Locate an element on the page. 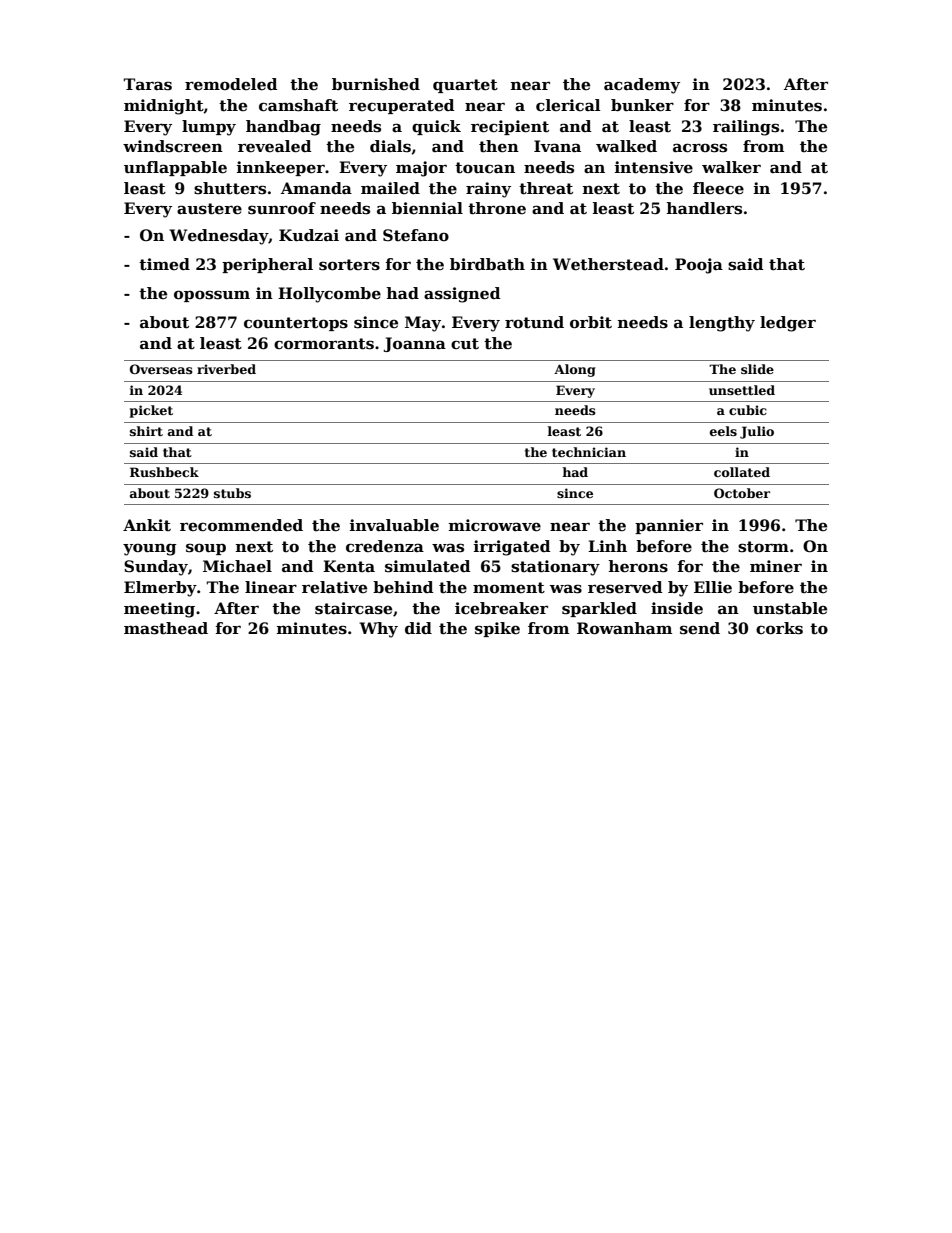  masthead is located at coordinates (166, 628).
